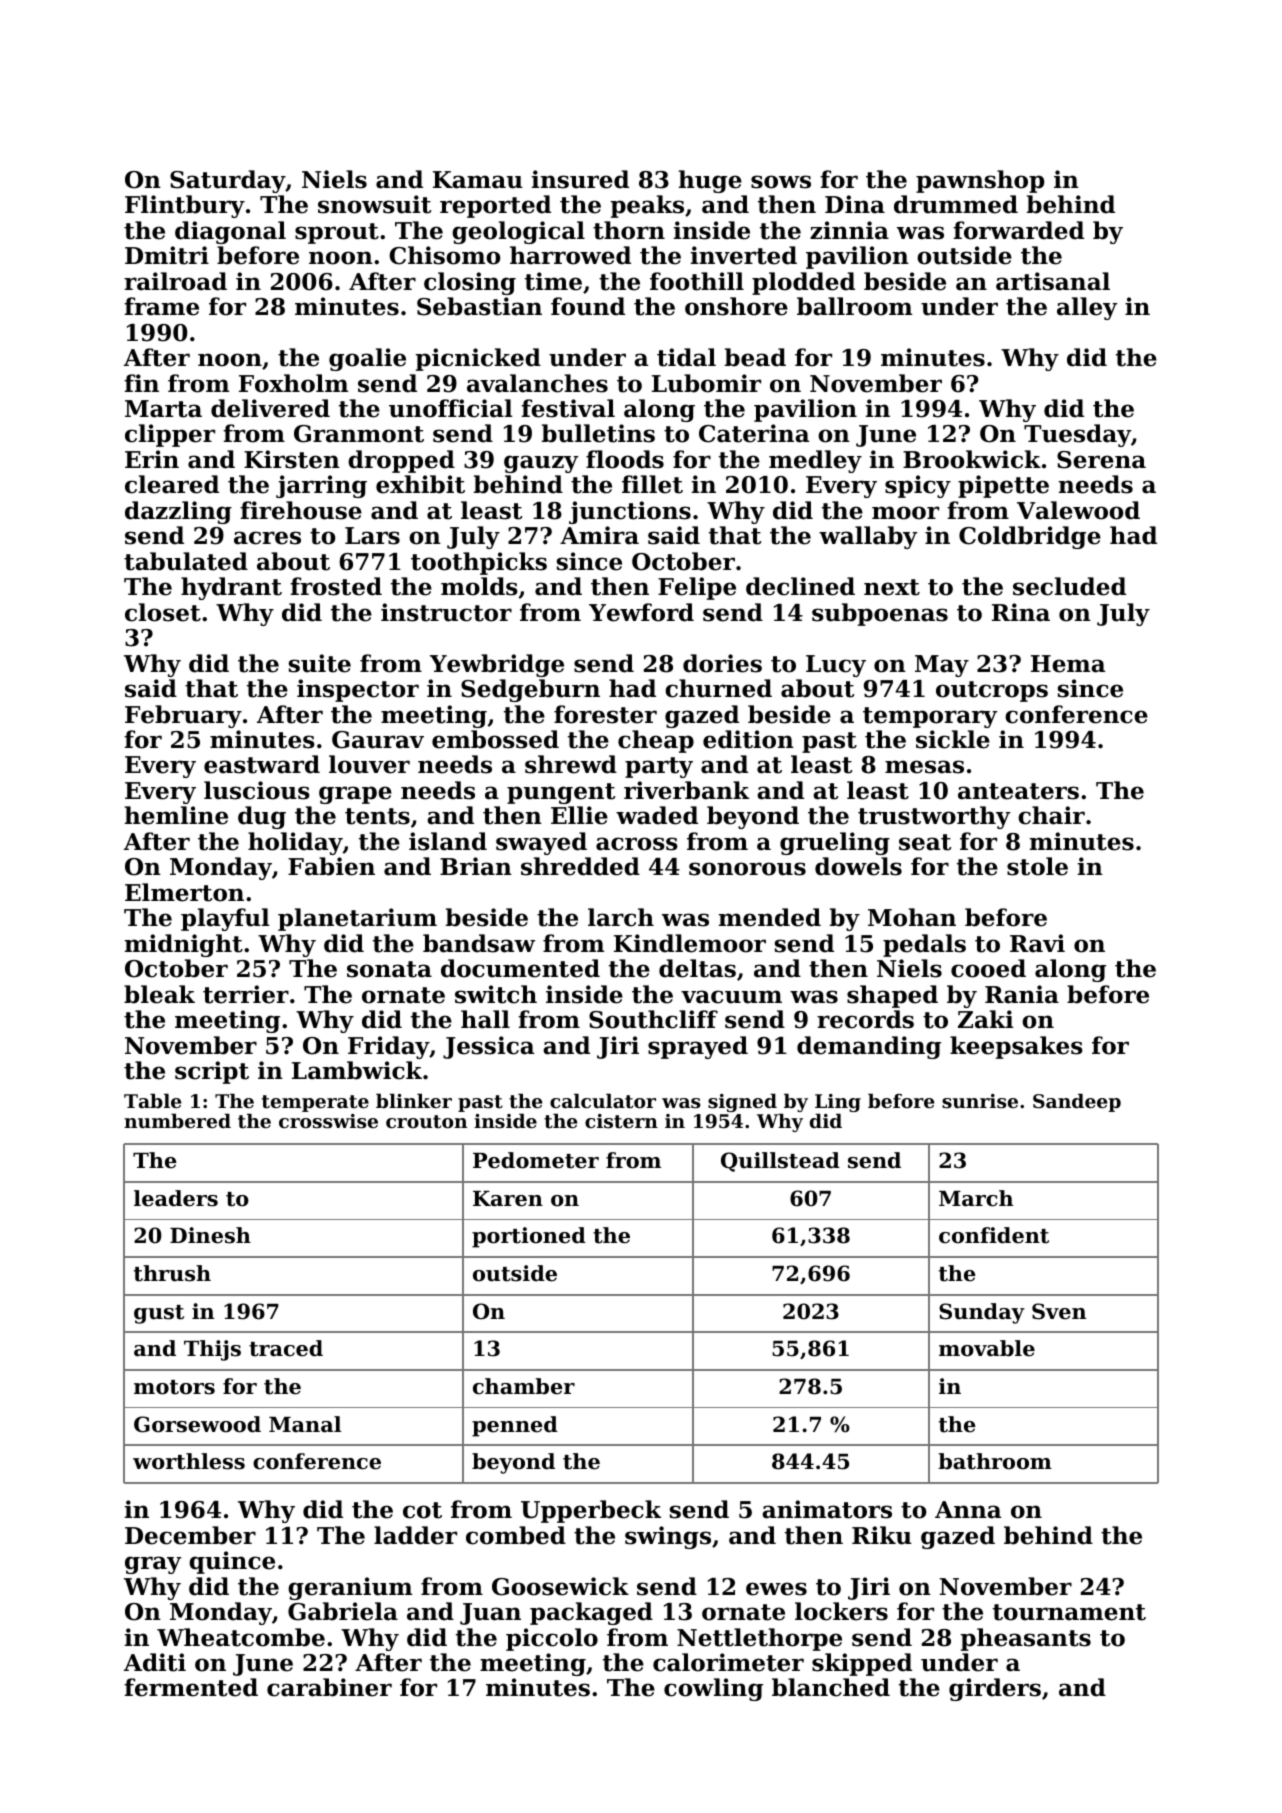 The image size is (1282, 1813). What do you see at coordinates (478, 180) in the screenshot?
I see `Kamau` at bounding box center [478, 180].
